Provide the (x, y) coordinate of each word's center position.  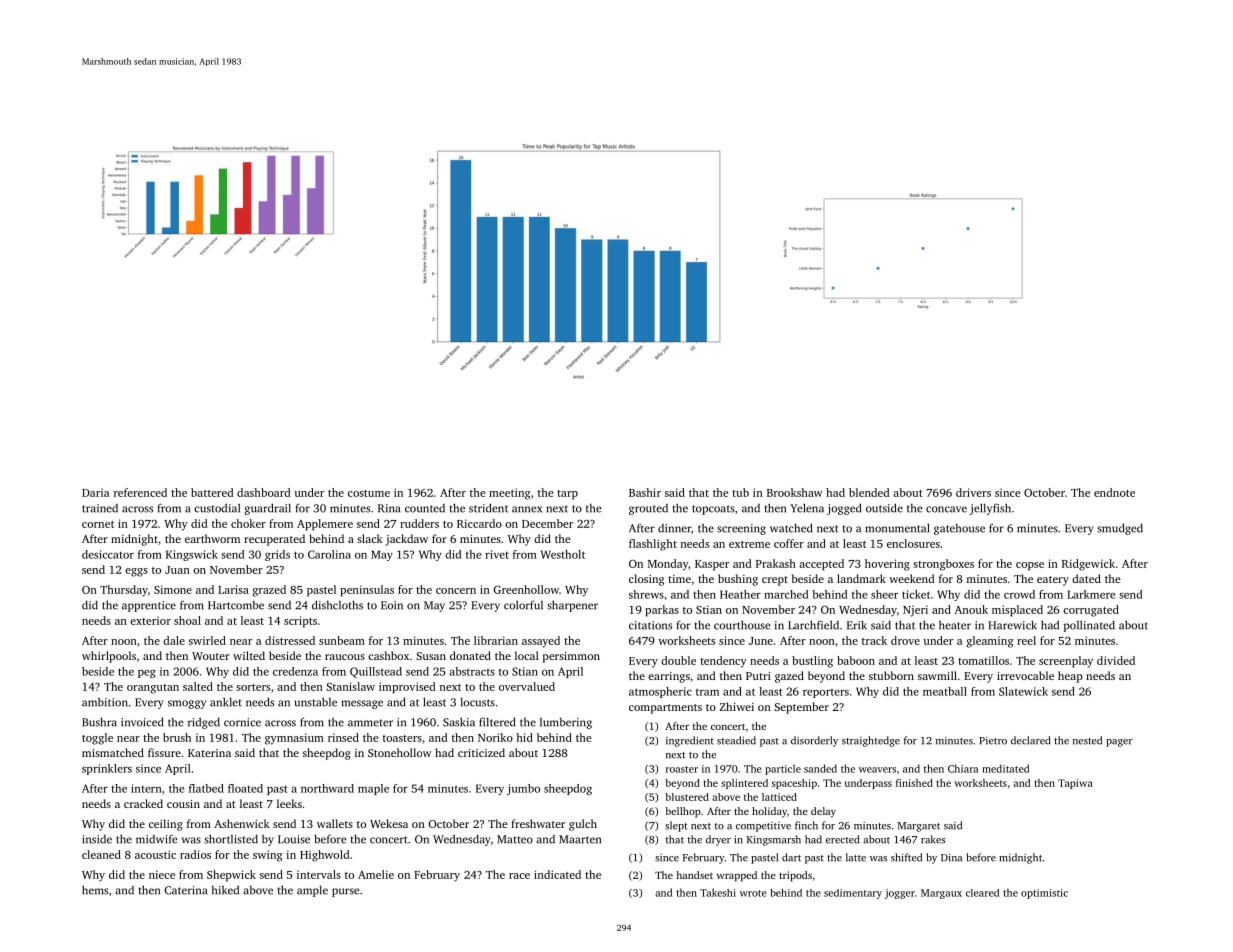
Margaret (919, 827)
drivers (973, 492)
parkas (662, 611)
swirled (207, 640)
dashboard (264, 492)
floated (245, 788)
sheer (884, 594)
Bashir (645, 492)
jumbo (523, 789)
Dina (951, 858)
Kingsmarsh (774, 840)
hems (95, 890)
